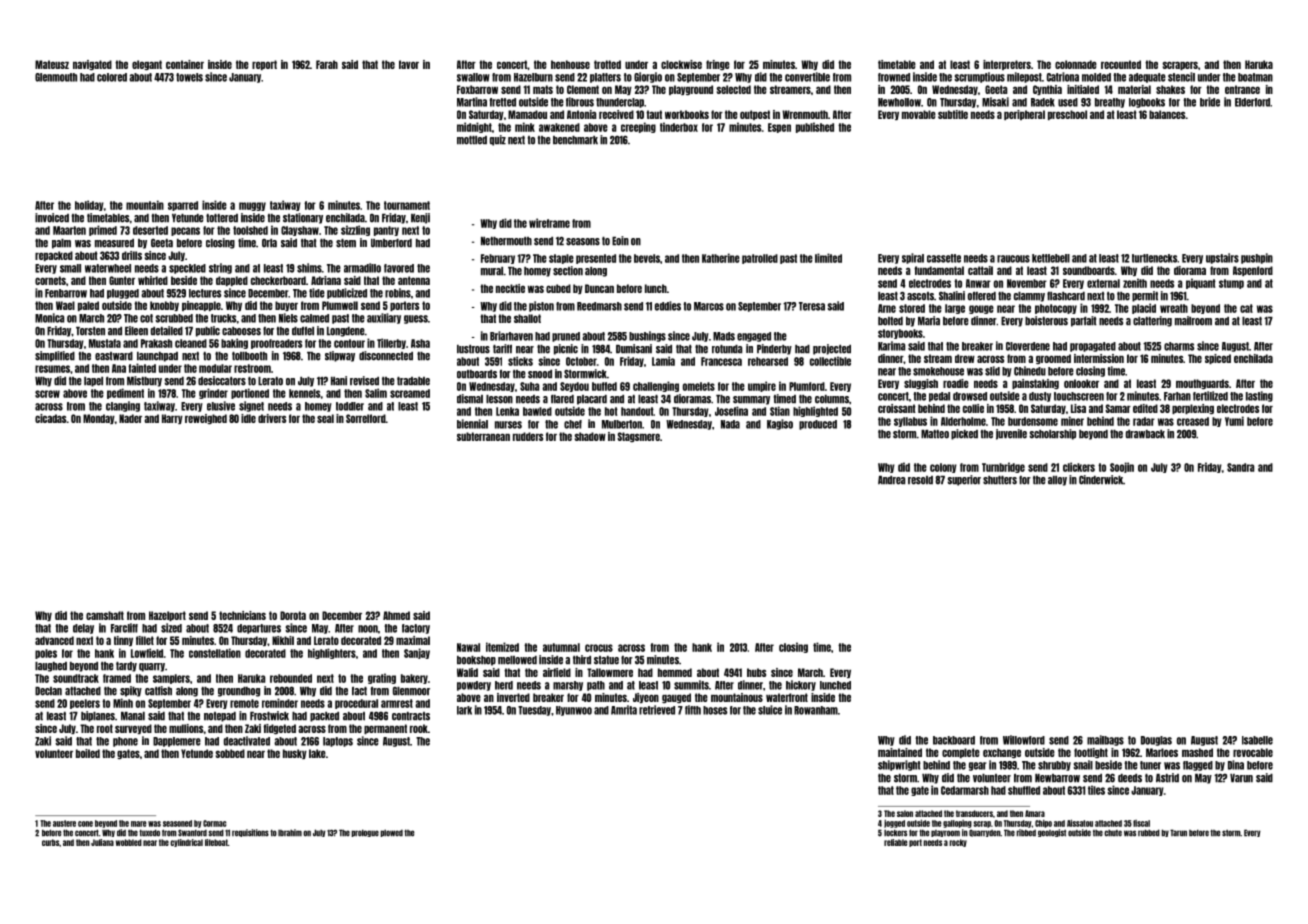 Image resolution: width=1308 pixels, height=924 pixels. What do you see at coordinates (1156, 741) in the image?
I see `Douglas` at bounding box center [1156, 741].
